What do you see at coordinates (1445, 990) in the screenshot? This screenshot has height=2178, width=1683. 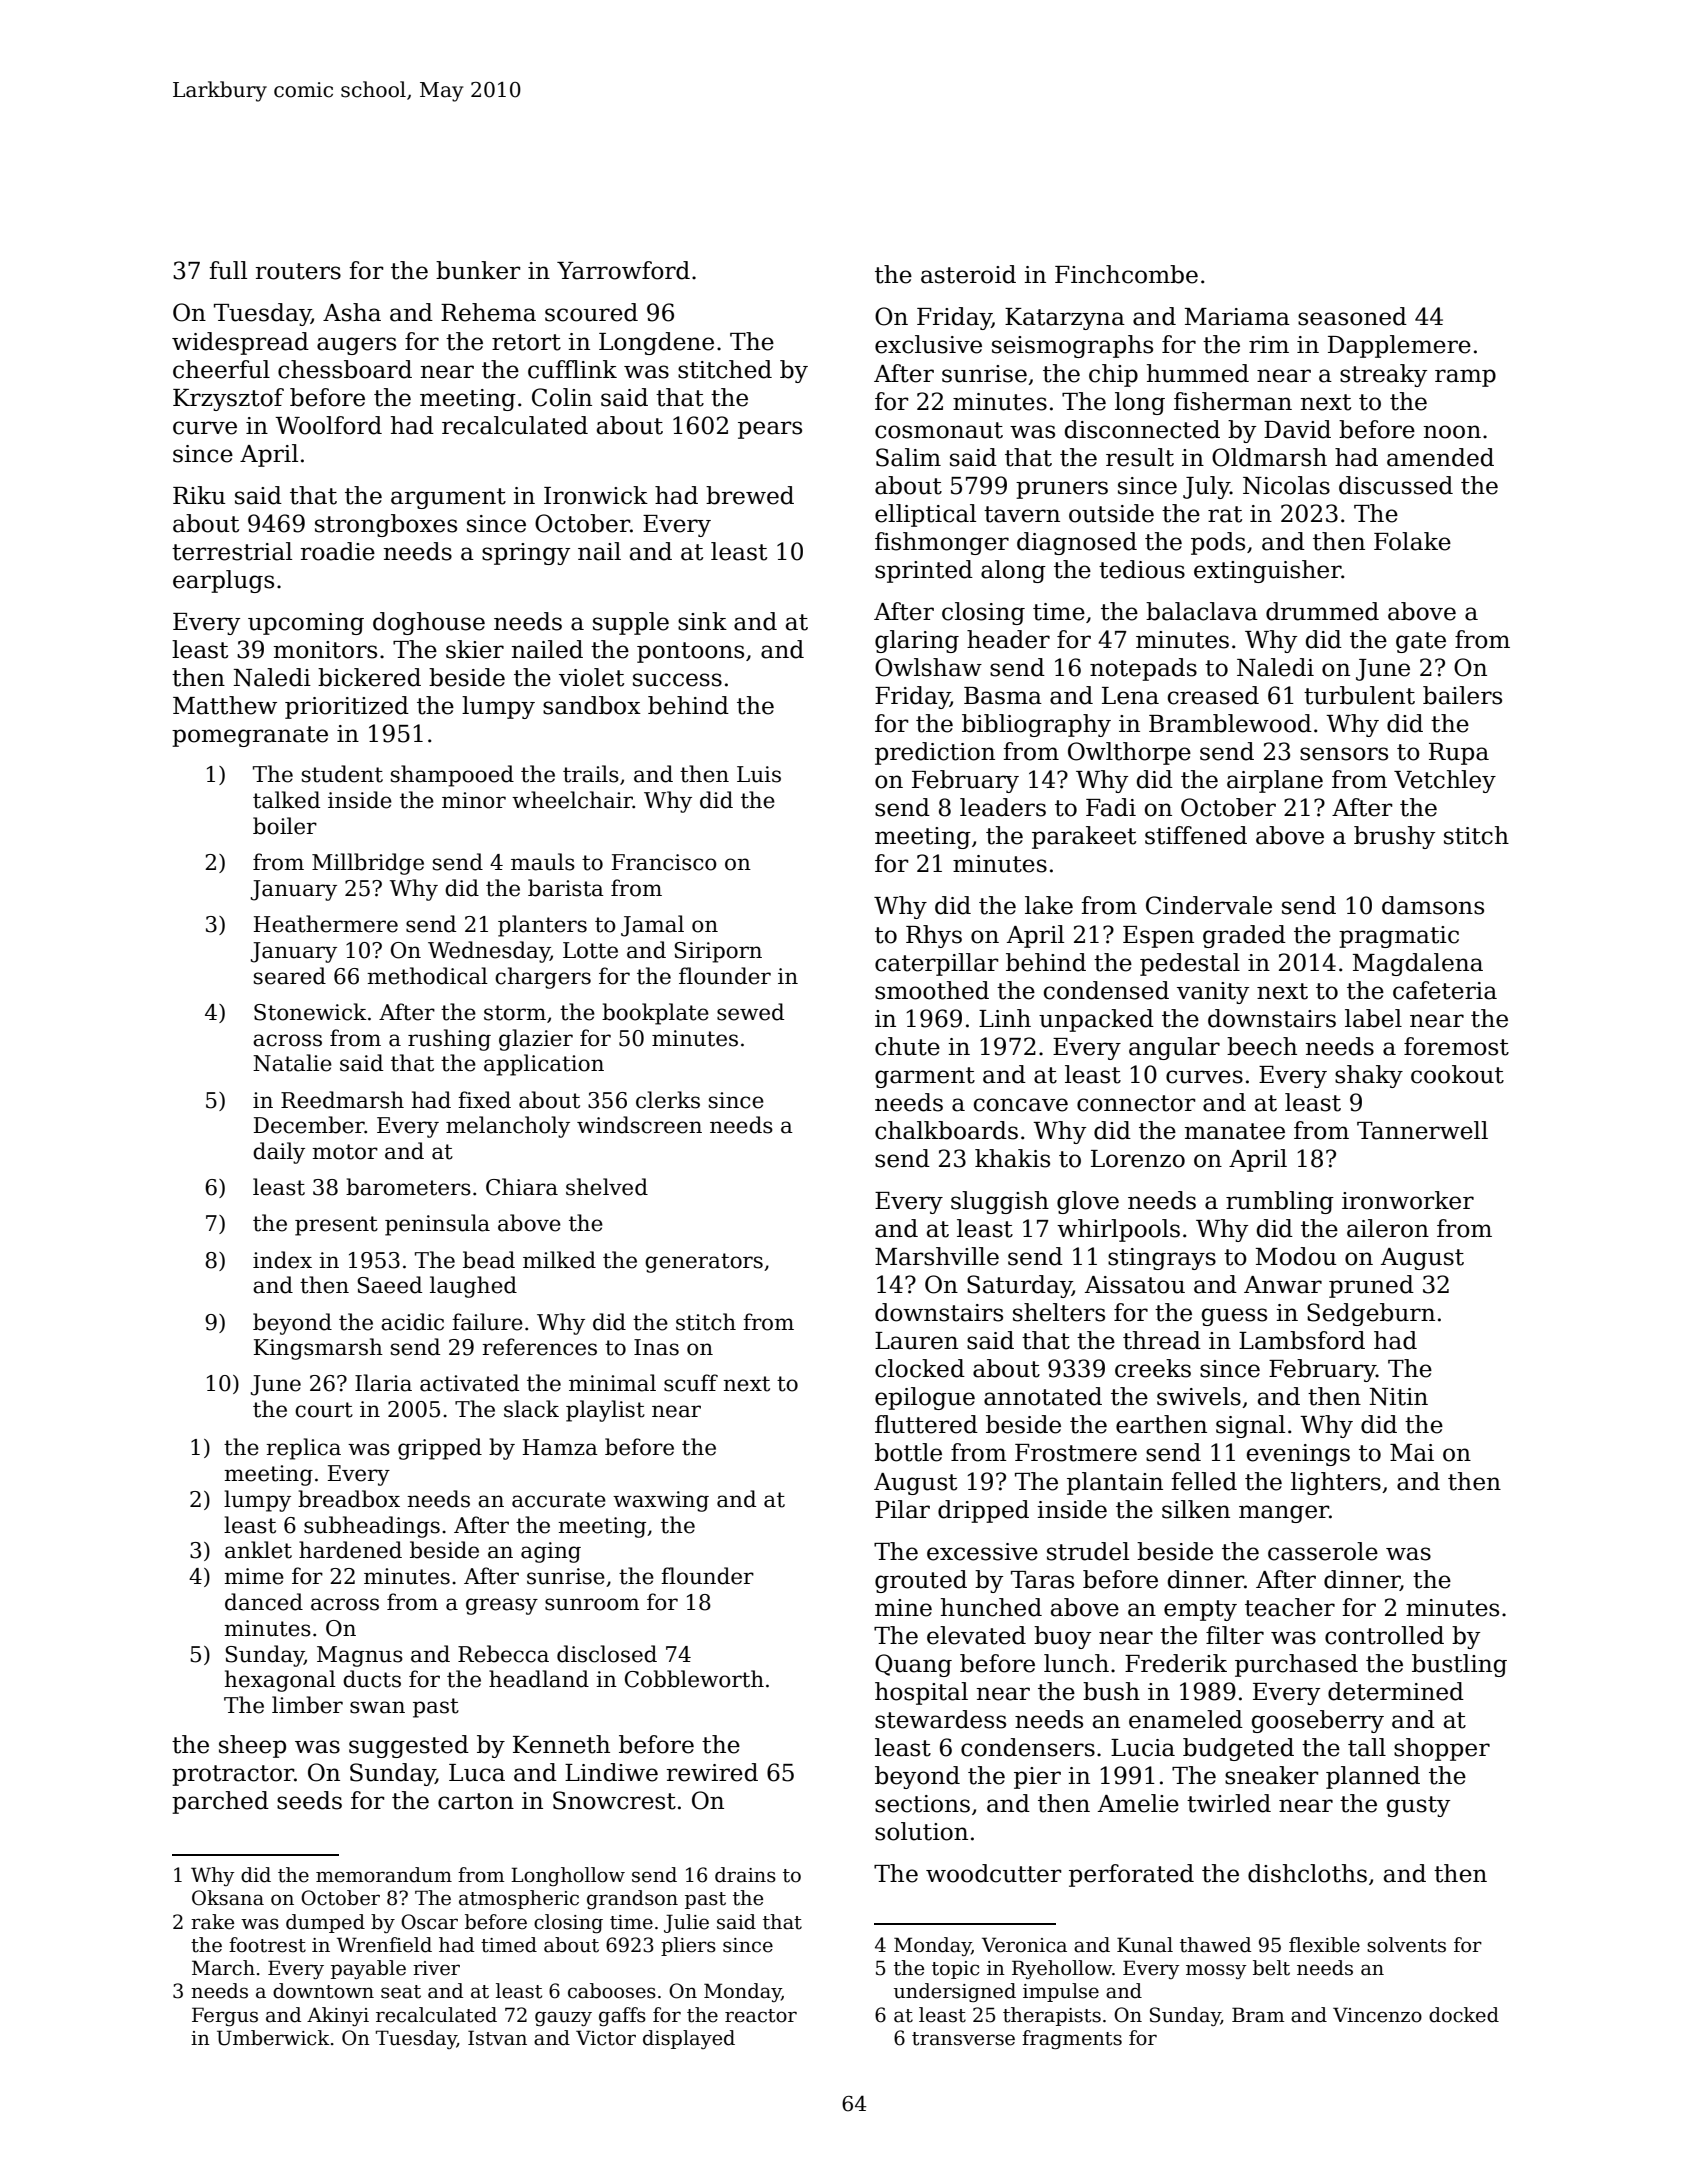 I see `cafeteria` at bounding box center [1445, 990].
